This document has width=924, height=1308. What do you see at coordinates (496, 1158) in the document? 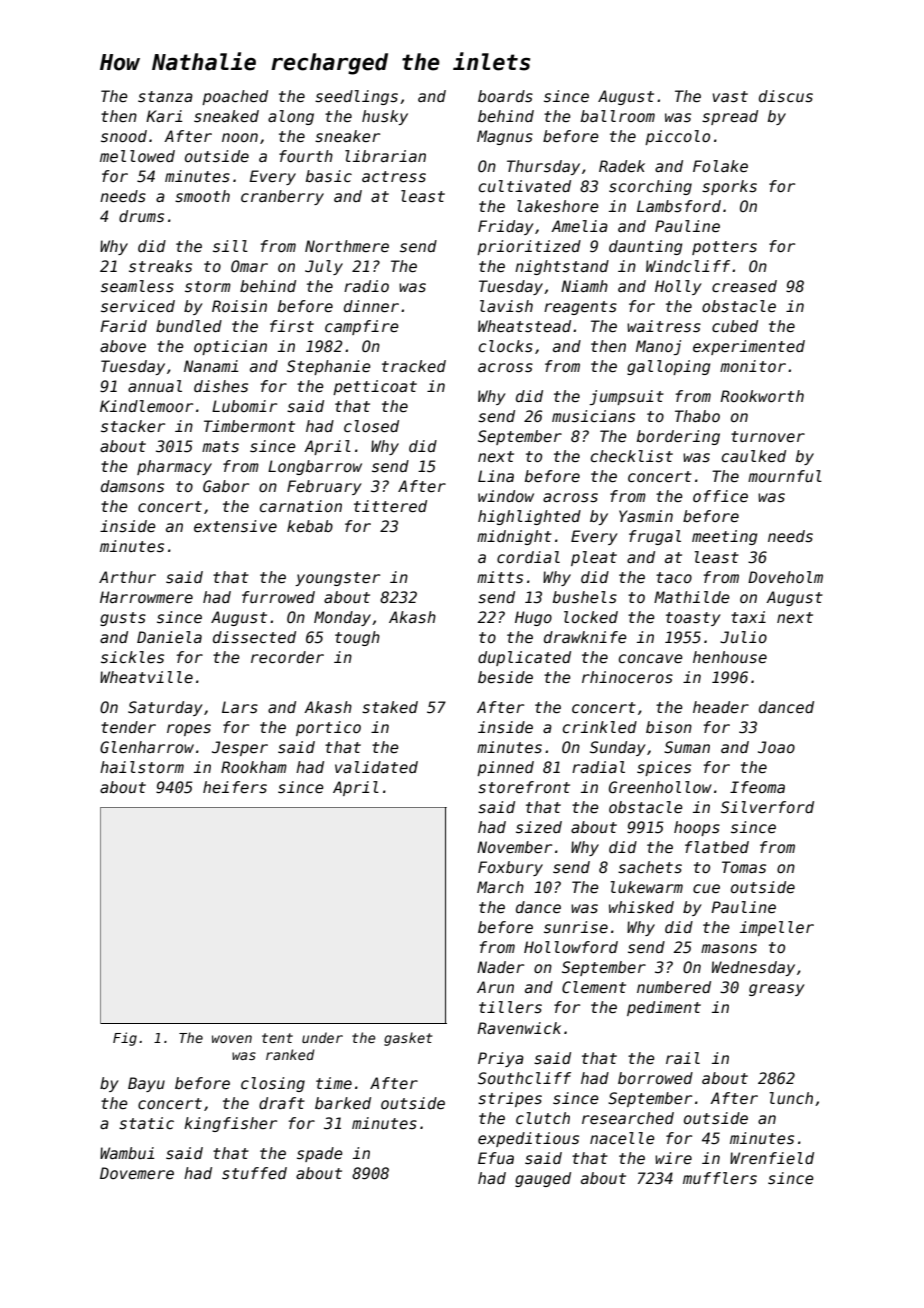
I see `Efua` at bounding box center [496, 1158].
